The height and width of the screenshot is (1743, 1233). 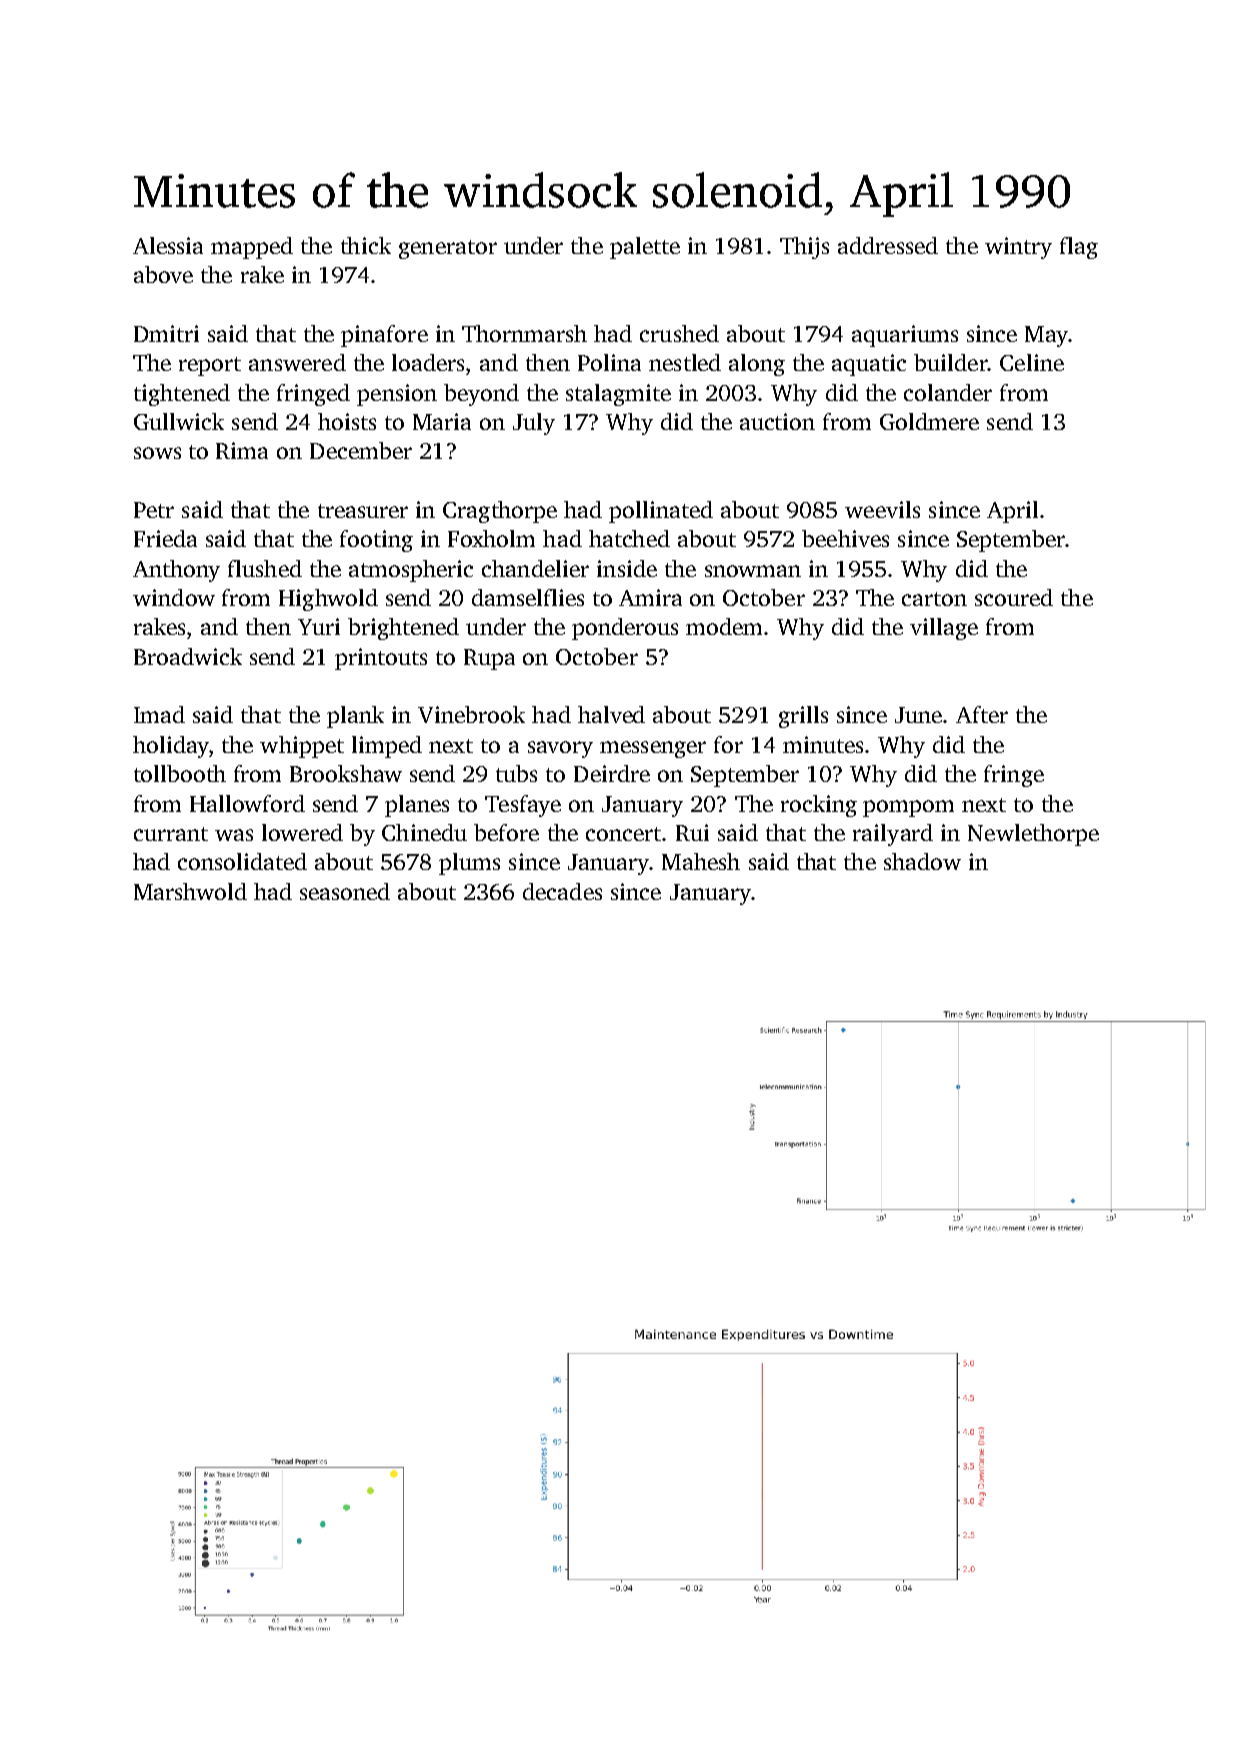 I want to click on Thornmarsh, so click(x=524, y=333).
